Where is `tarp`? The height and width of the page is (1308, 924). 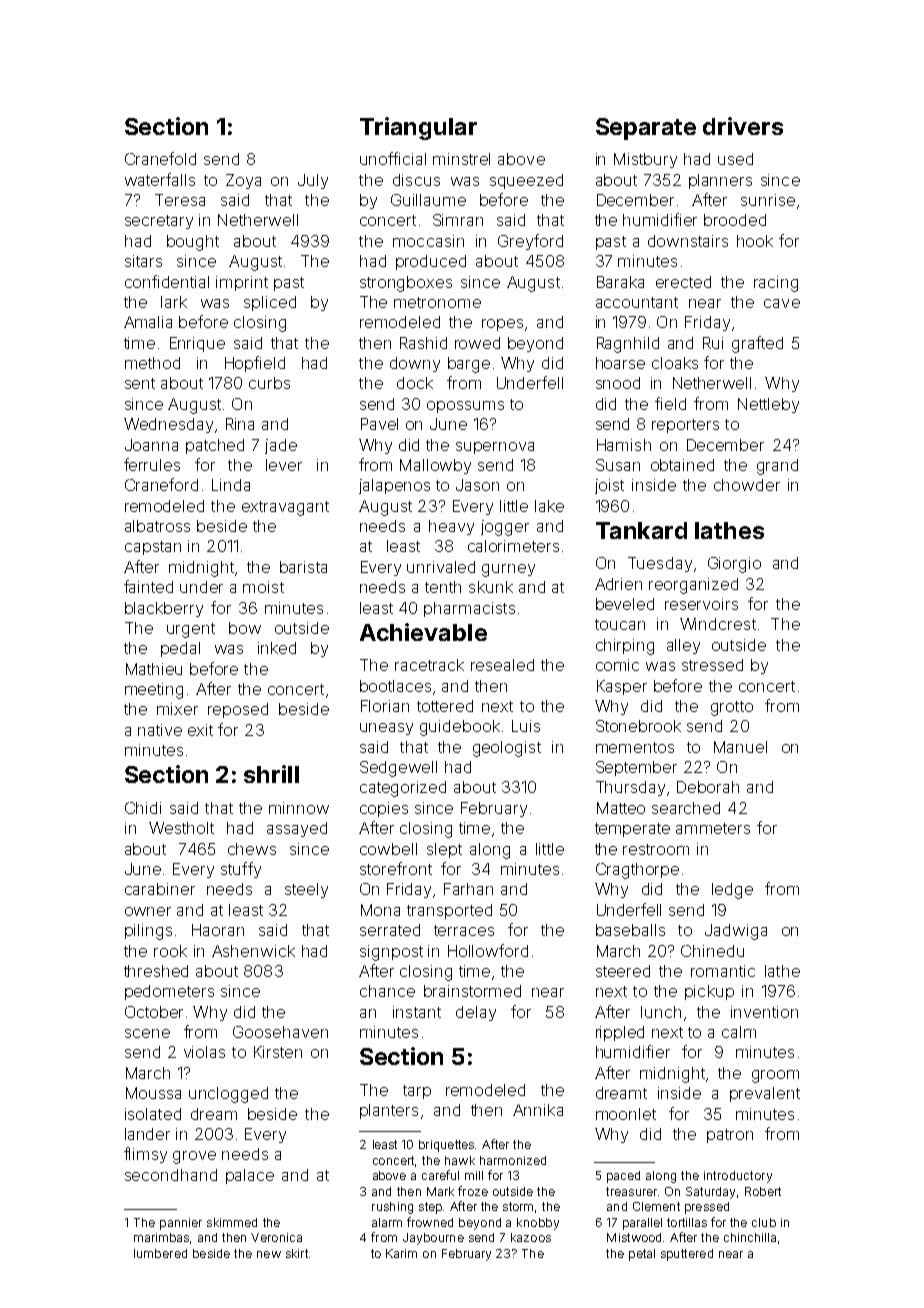
tarp is located at coordinates (417, 1092).
